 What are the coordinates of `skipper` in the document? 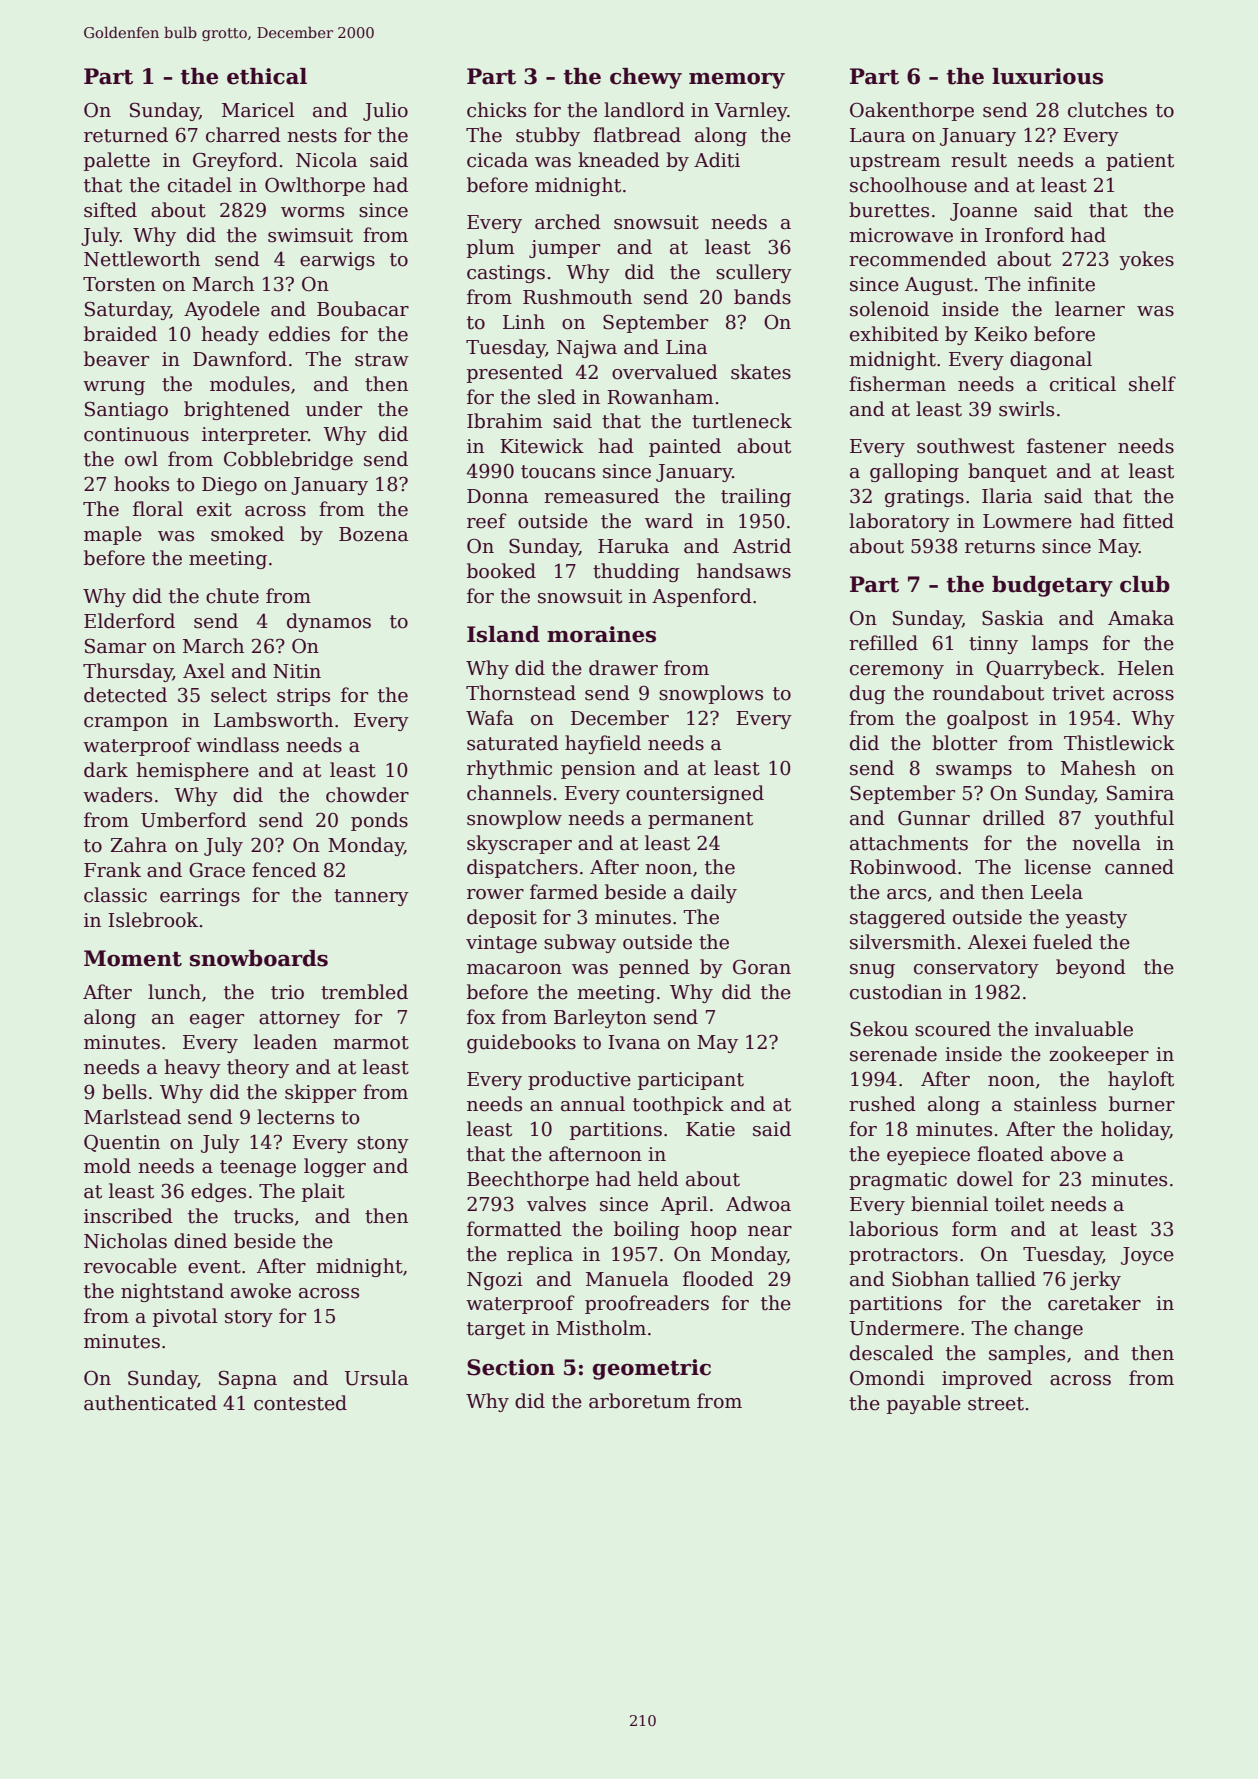 It's located at (320, 1093).
